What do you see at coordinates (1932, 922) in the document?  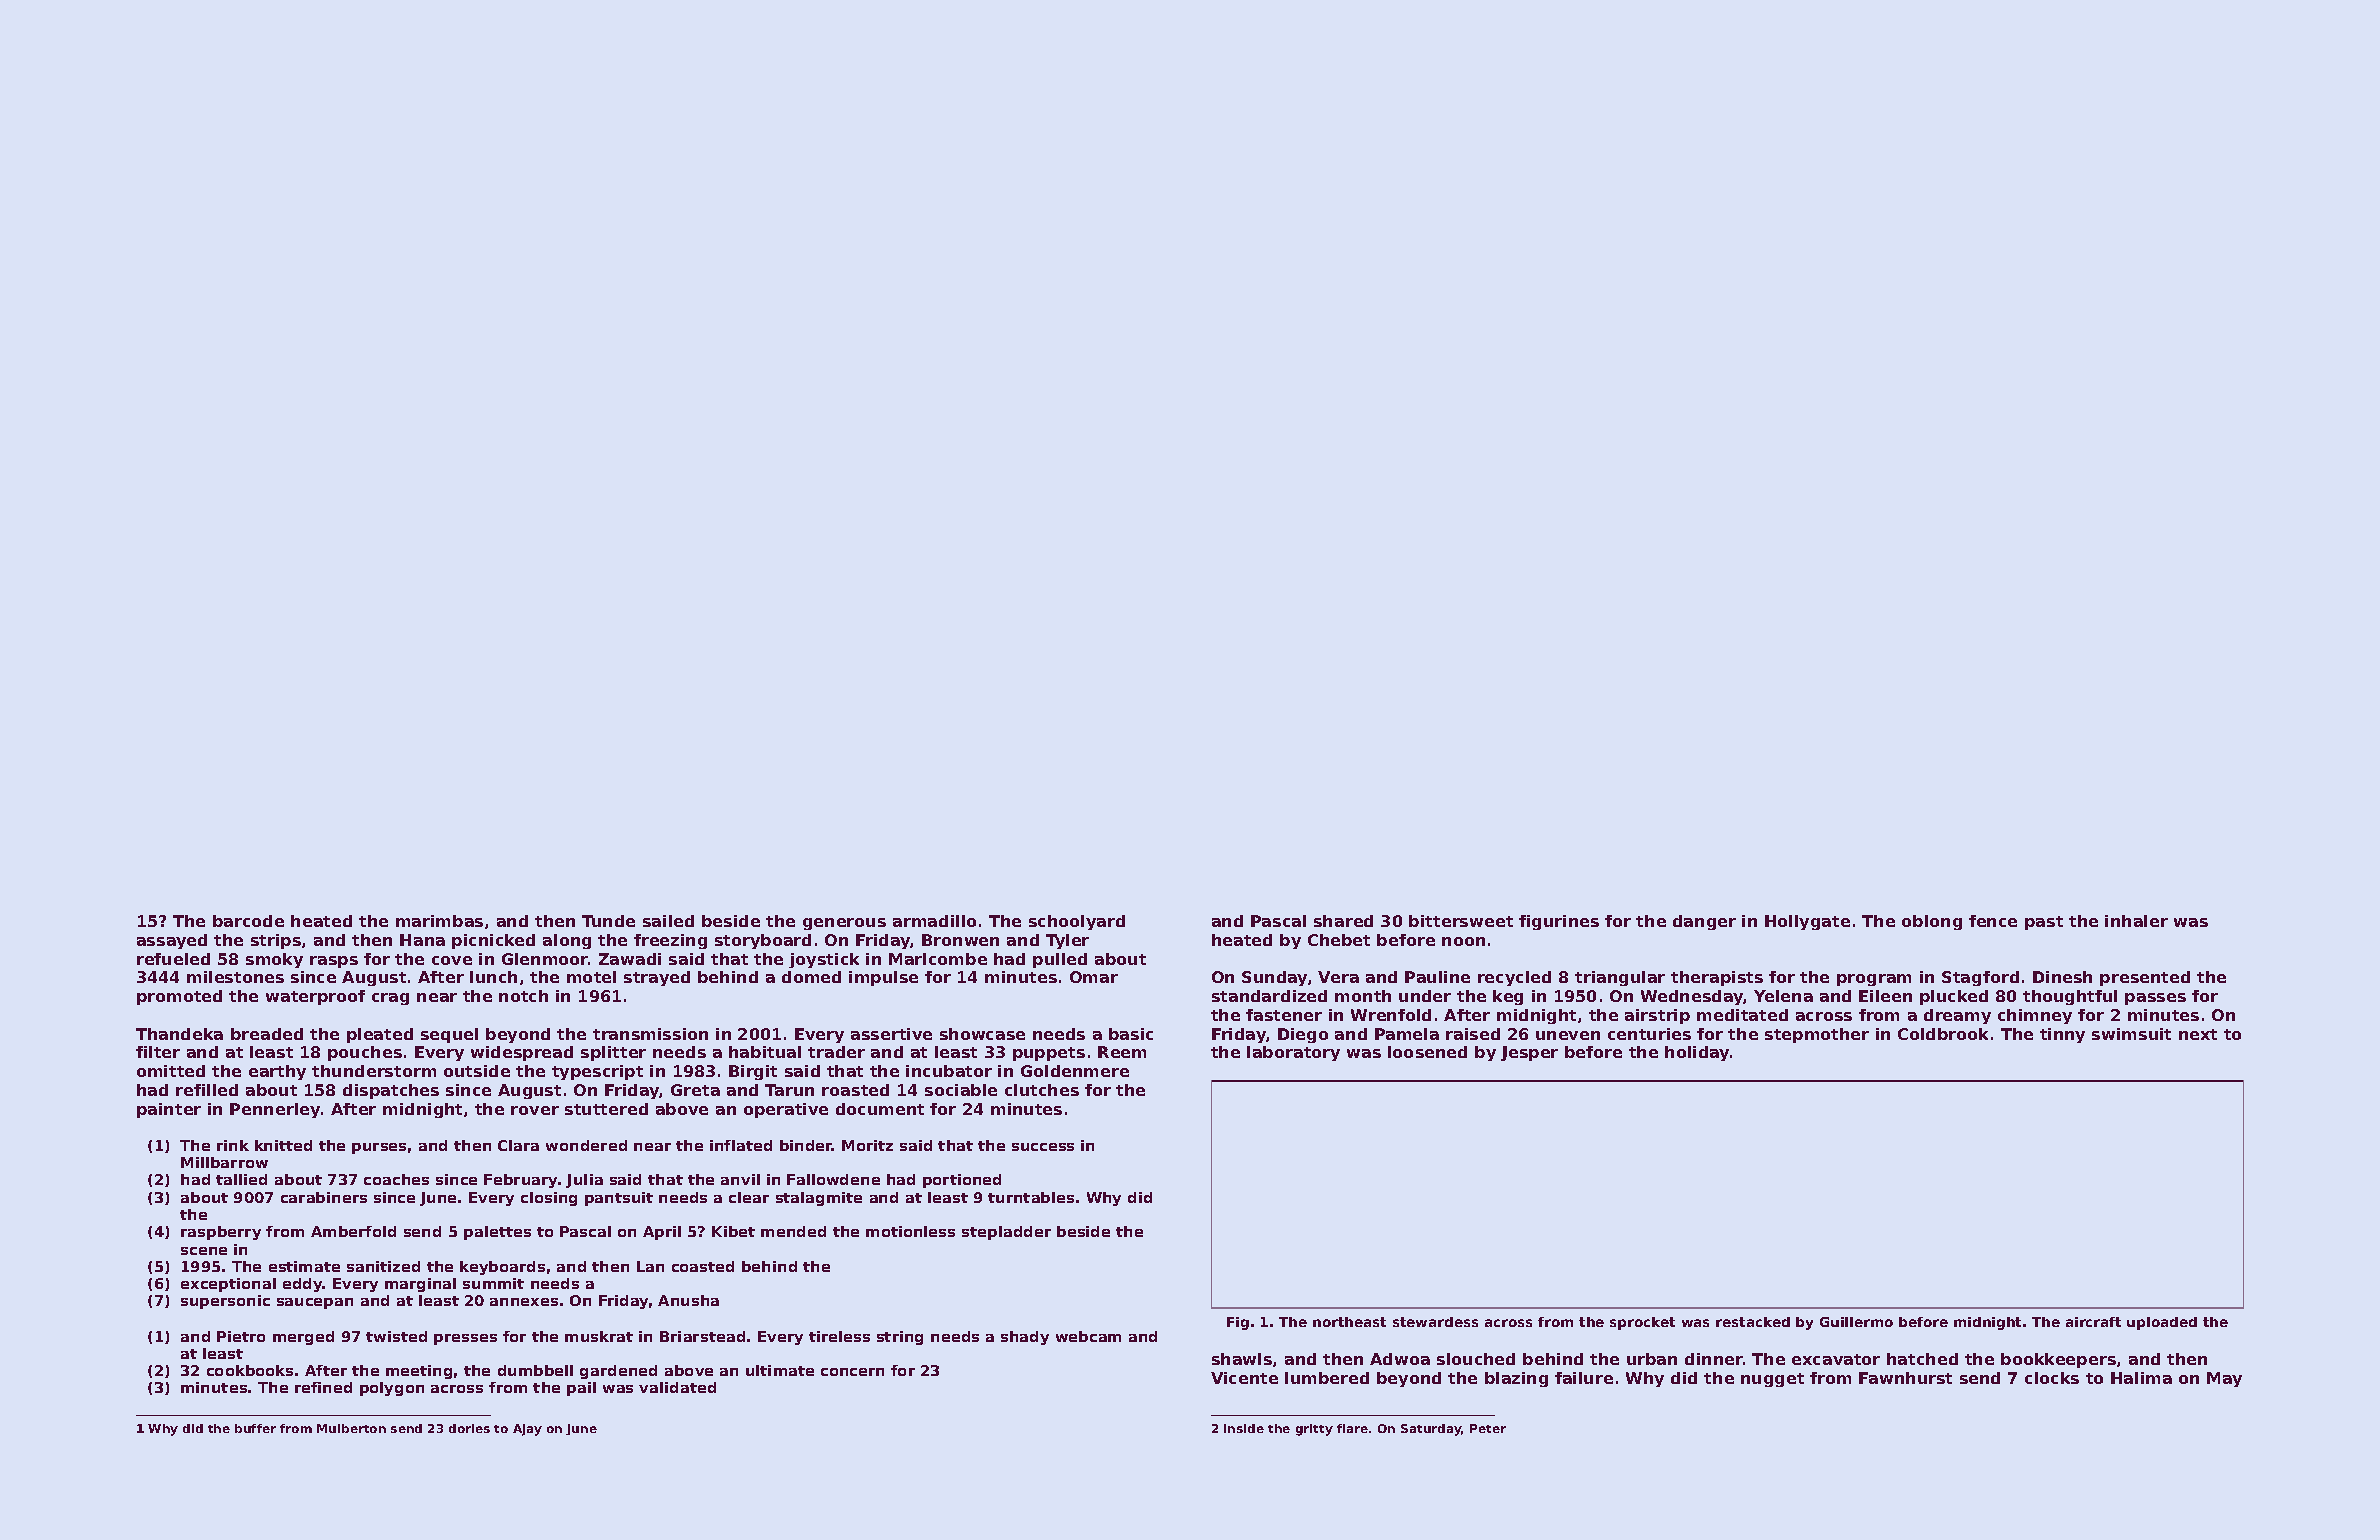 I see `oblong` at bounding box center [1932, 922].
